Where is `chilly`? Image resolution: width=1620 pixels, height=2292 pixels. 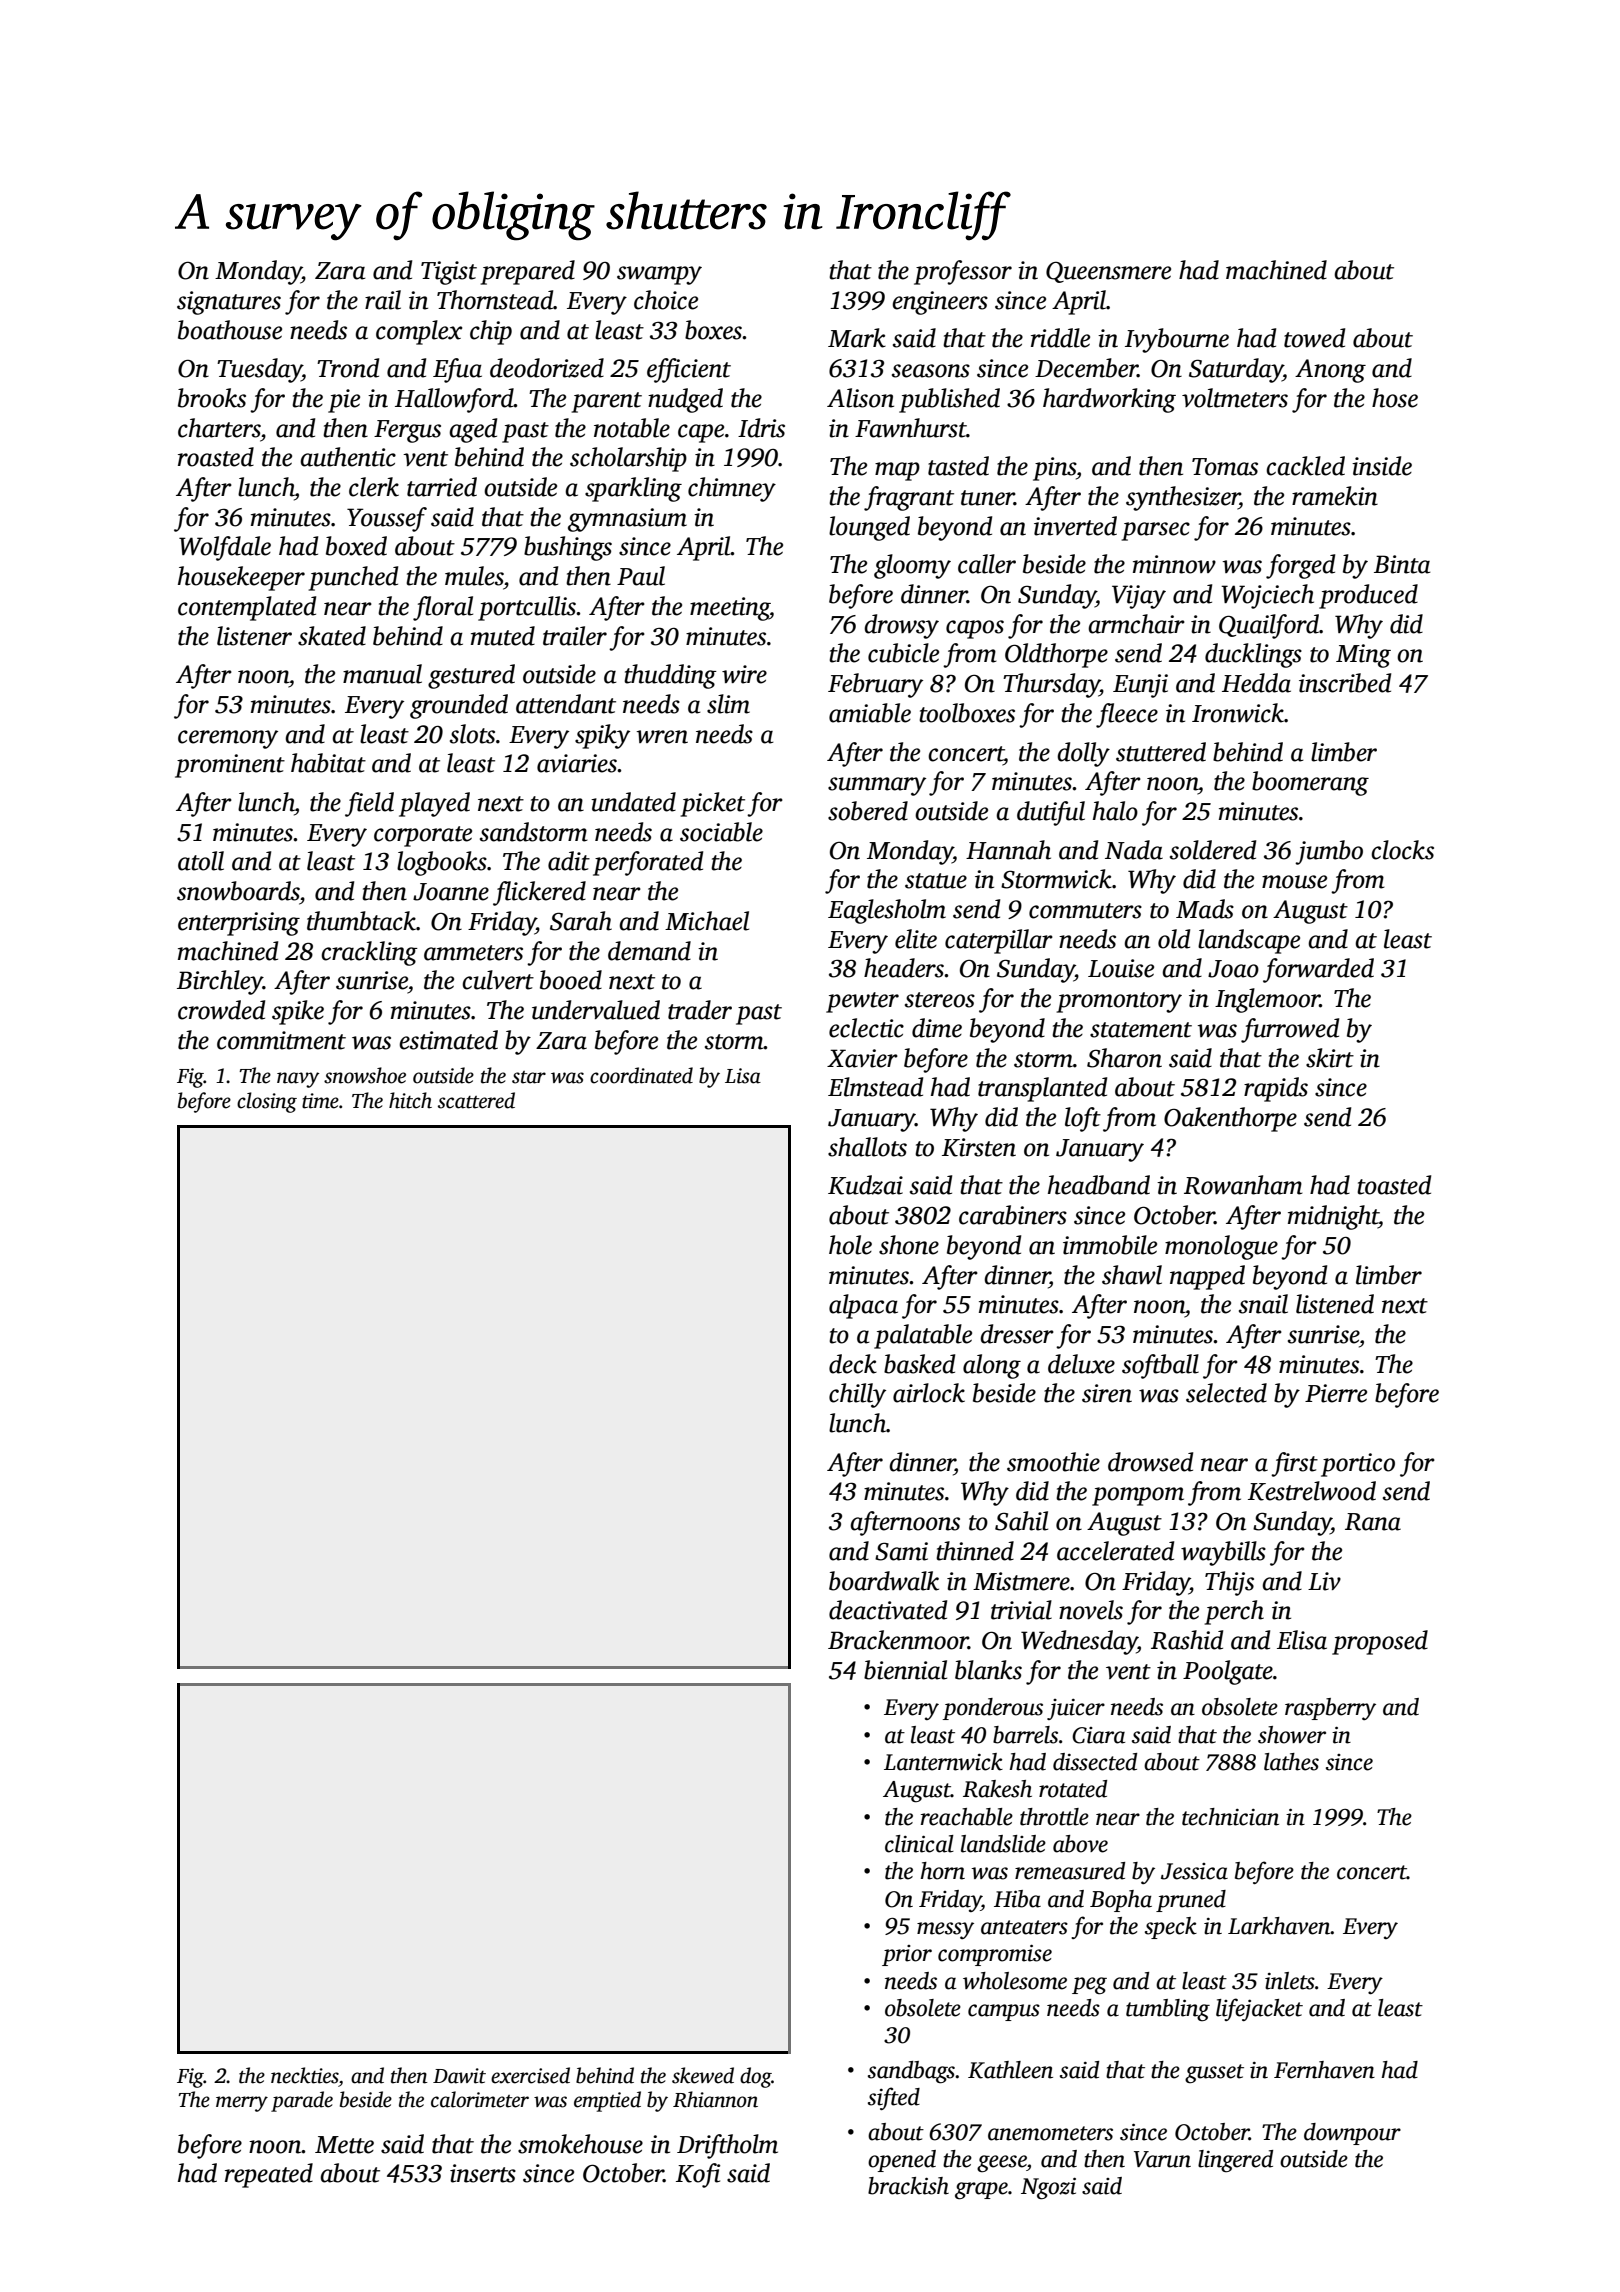
chilly is located at coordinates (857, 1395).
